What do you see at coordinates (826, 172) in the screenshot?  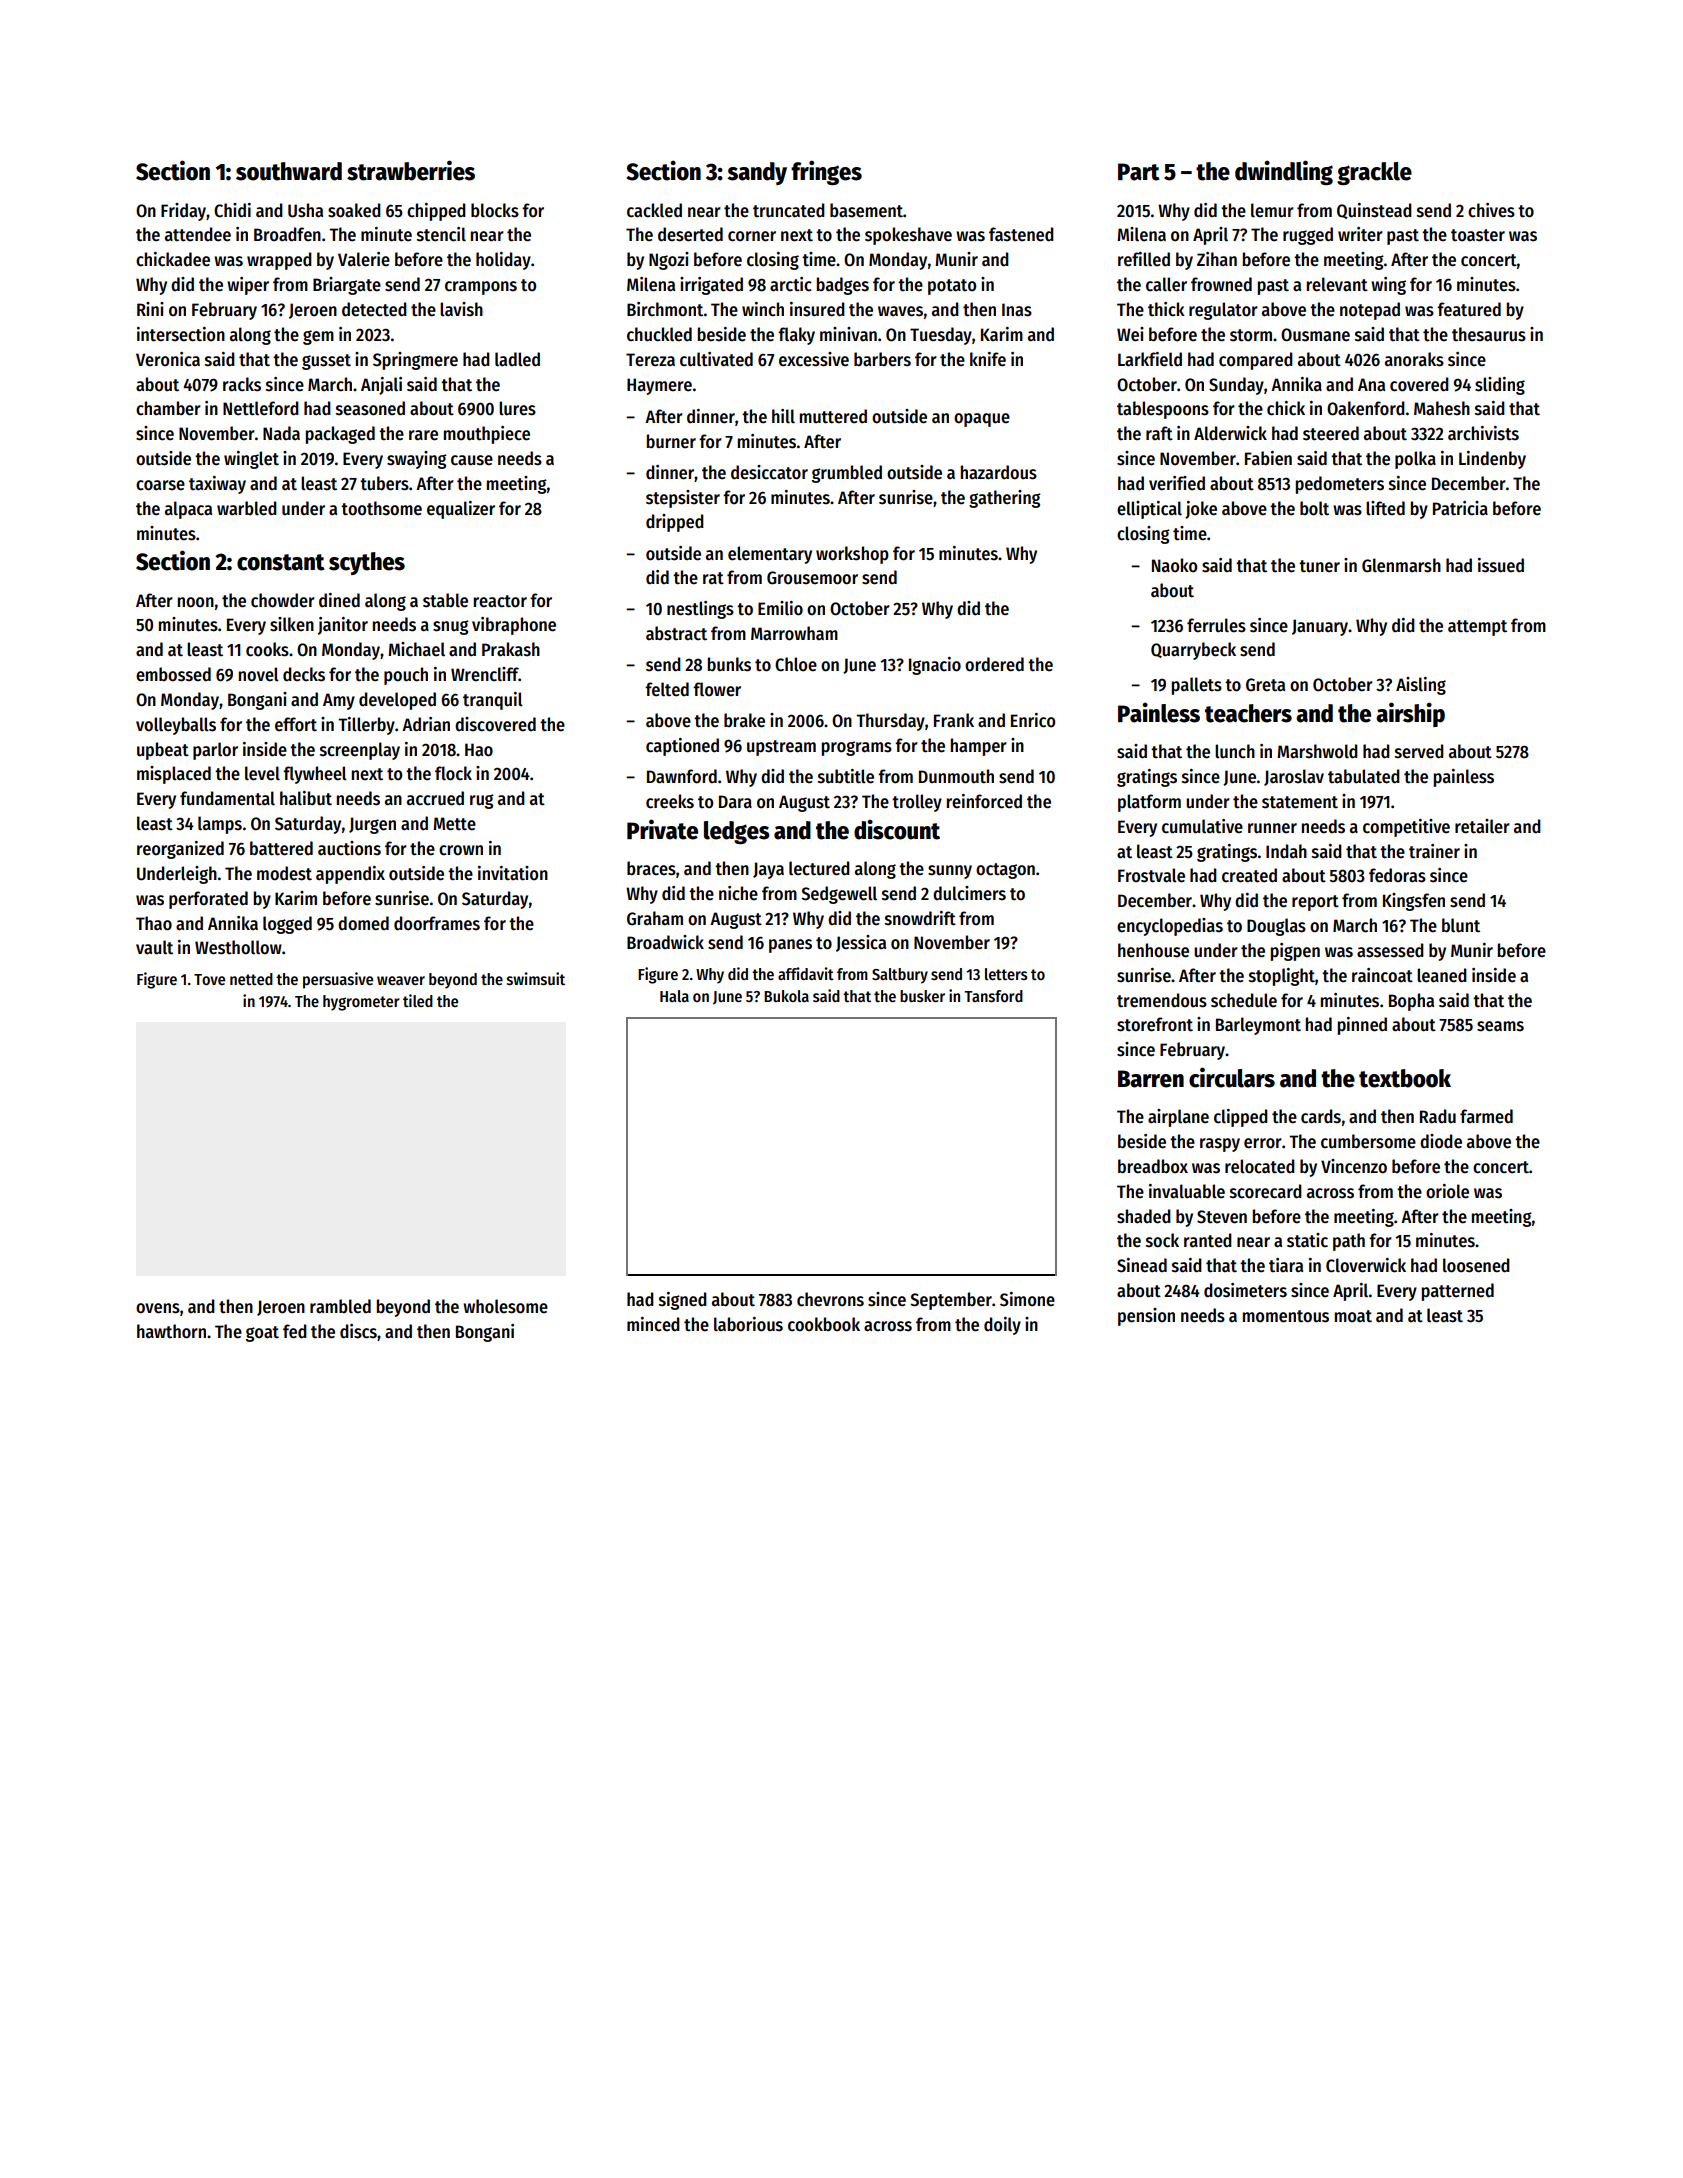 I see `fringes` at bounding box center [826, 172].
